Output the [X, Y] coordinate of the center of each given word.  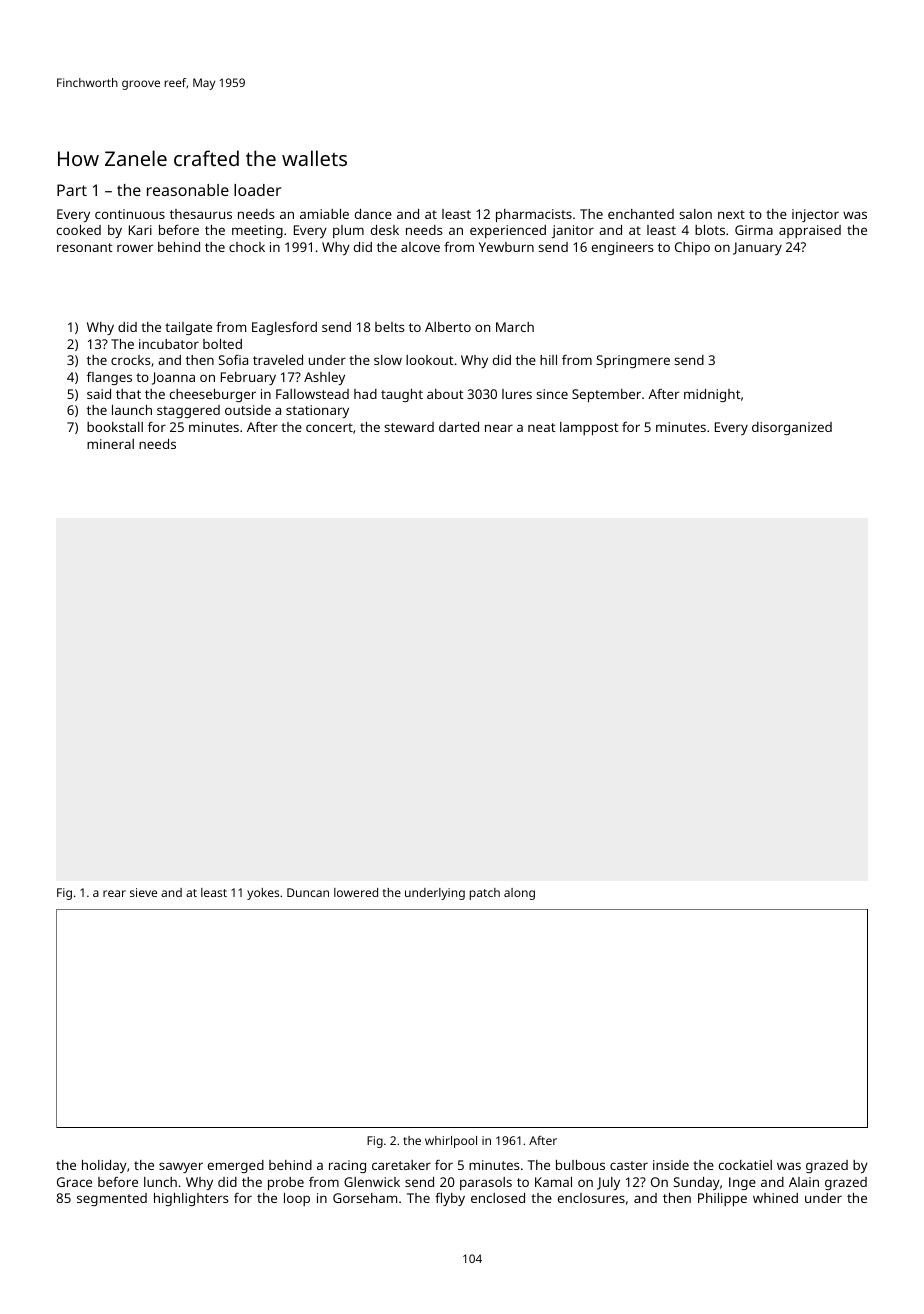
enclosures [591, 1198]
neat [542, 427]
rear [114, 893]
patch [485, 894]
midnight [712, 395]
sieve [143, 892]
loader [257, 190]
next [731, 214]
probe [286, 1183]
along [519, 894]
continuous [130, 214]
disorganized [792, 428]
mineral [110, 444]
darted [459, 427]
